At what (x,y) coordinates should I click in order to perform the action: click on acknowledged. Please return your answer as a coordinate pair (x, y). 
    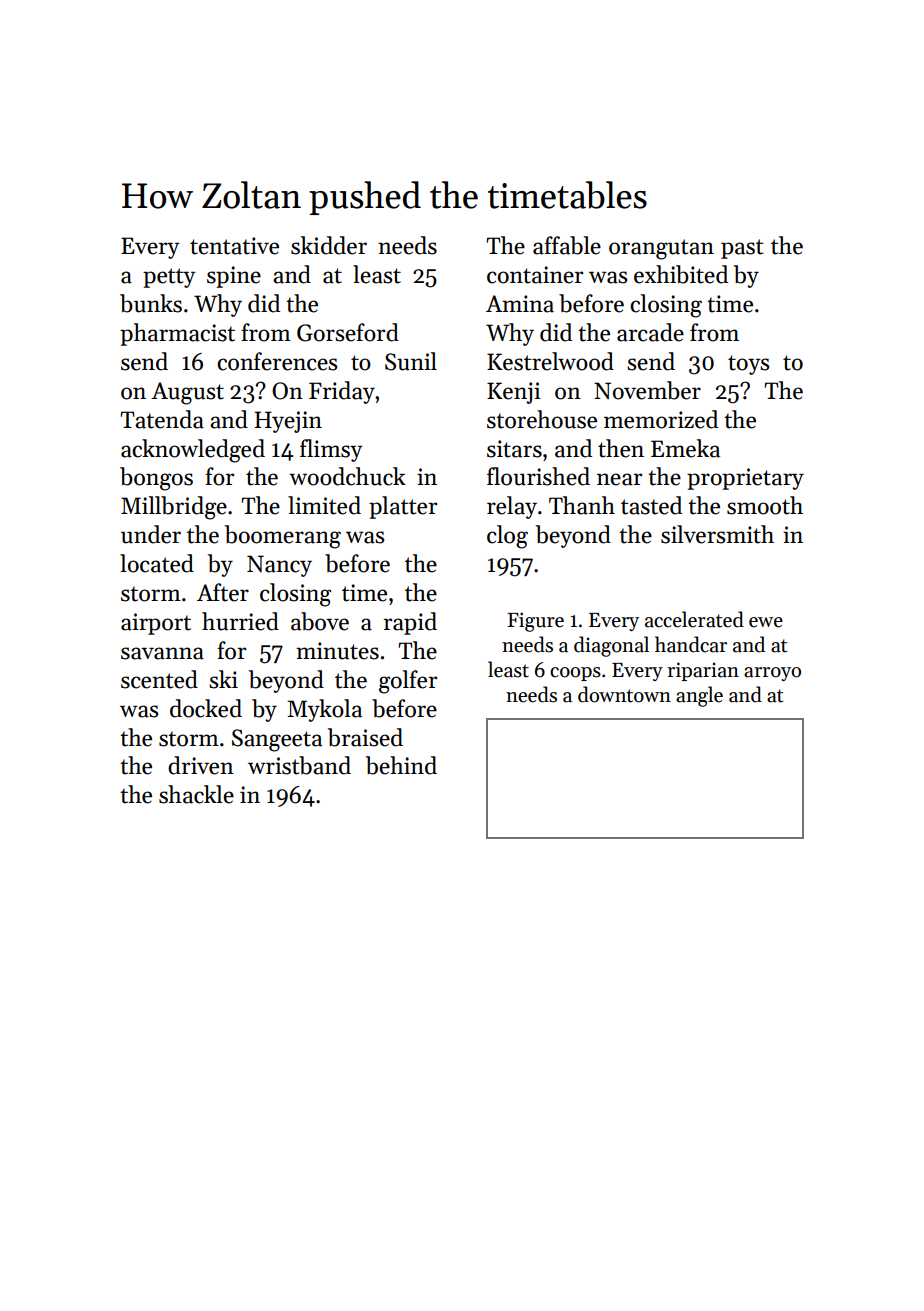
    Looking at the image, I should click on (193, 451).
